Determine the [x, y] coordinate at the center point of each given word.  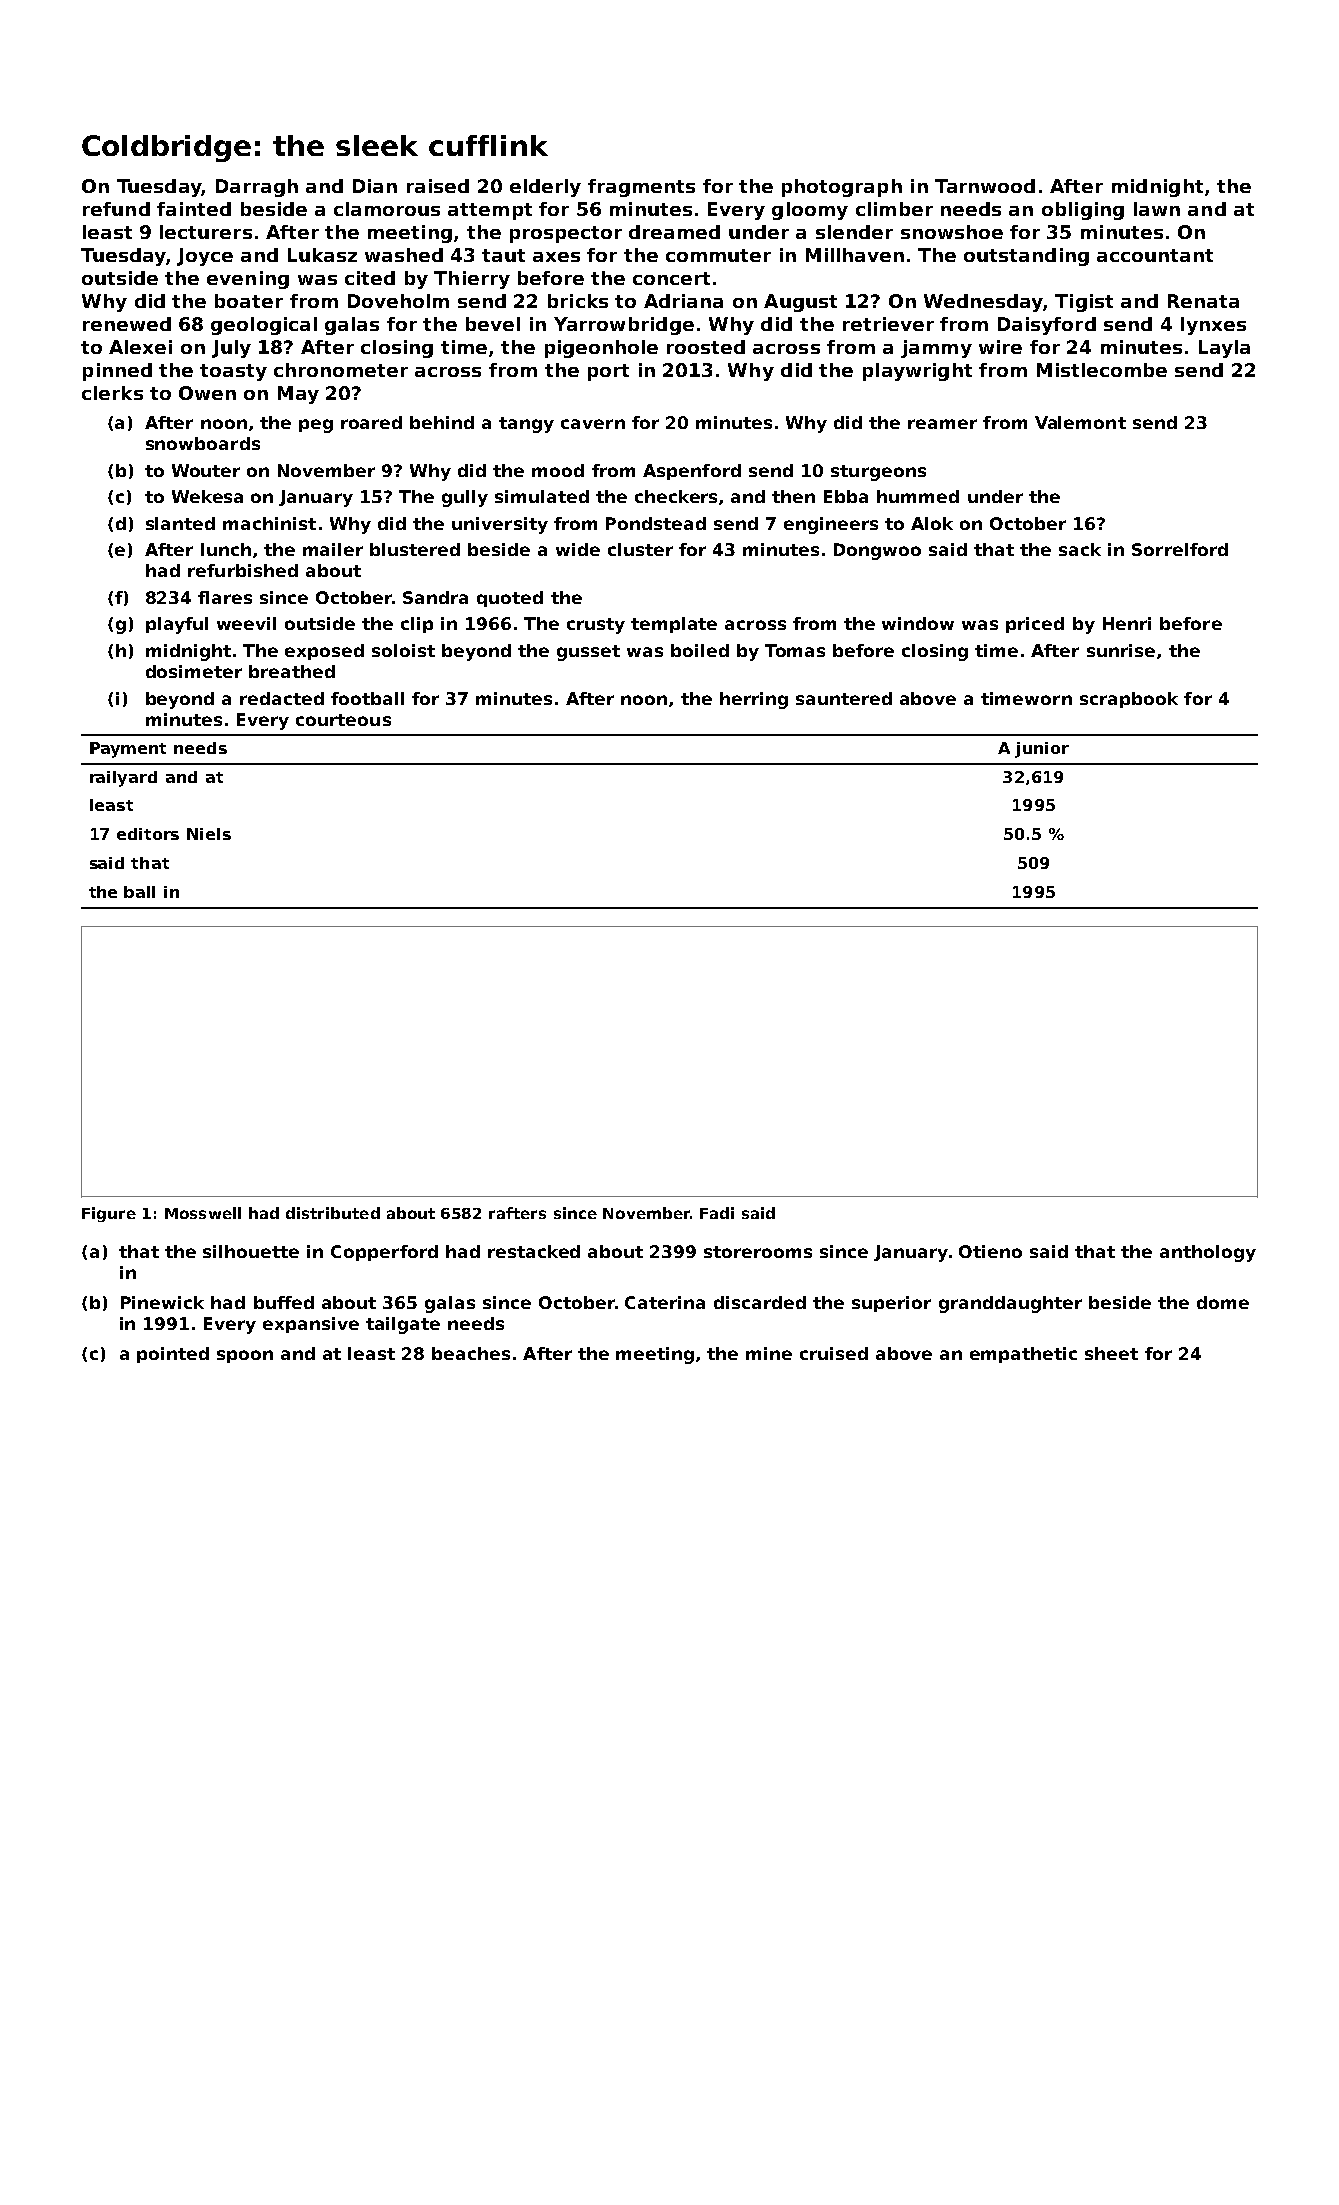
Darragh [257, 188]
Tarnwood [985, 186]
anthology [1208, 1253]
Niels [209, 834]
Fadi [717, 1213]
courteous [343, 720]
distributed [333, 1213]
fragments [641, 188]
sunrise [1121, 650]
